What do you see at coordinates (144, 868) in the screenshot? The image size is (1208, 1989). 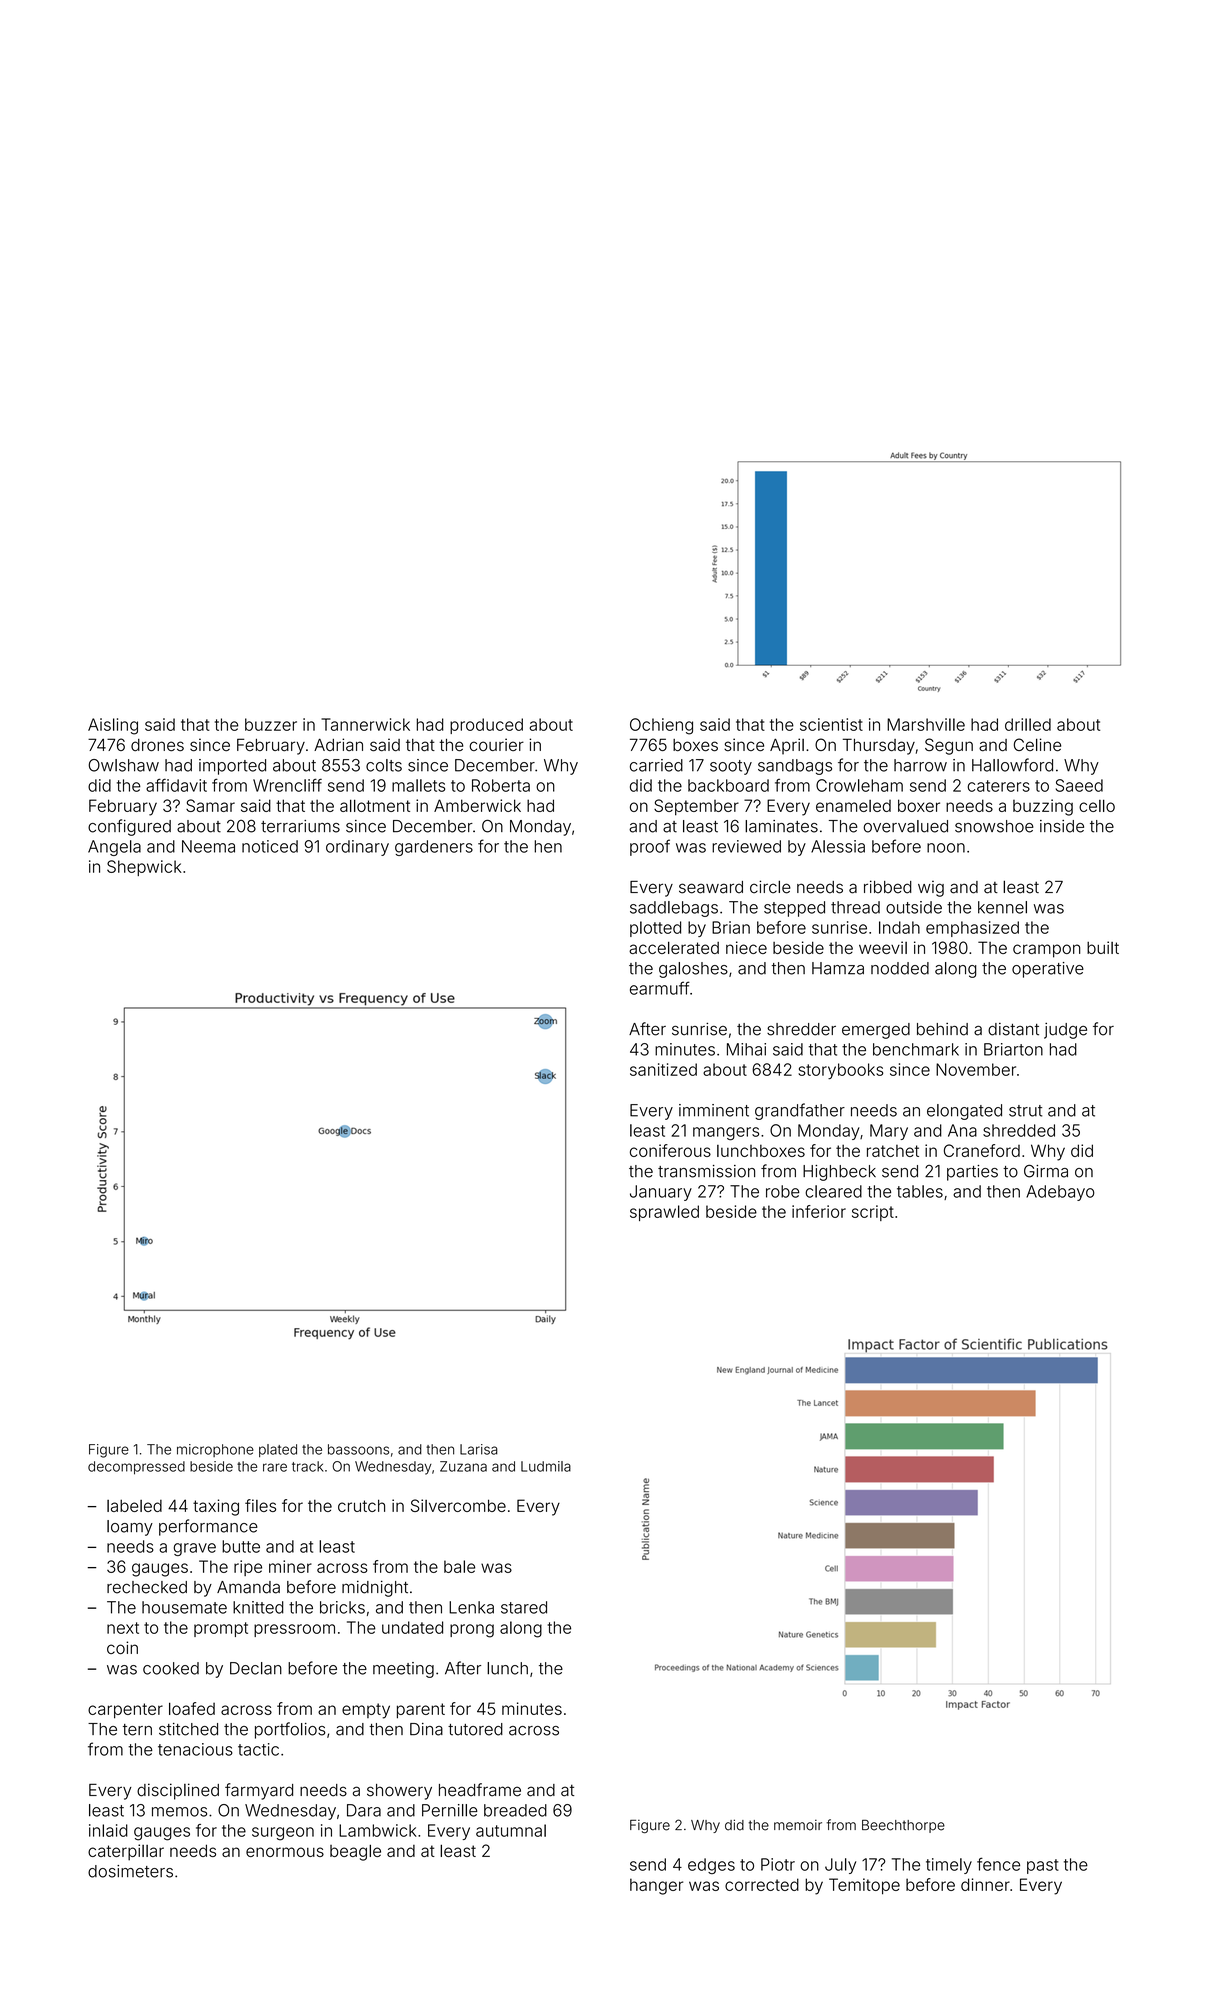 I see `Shepwick` at bounding box center [144, 868].
